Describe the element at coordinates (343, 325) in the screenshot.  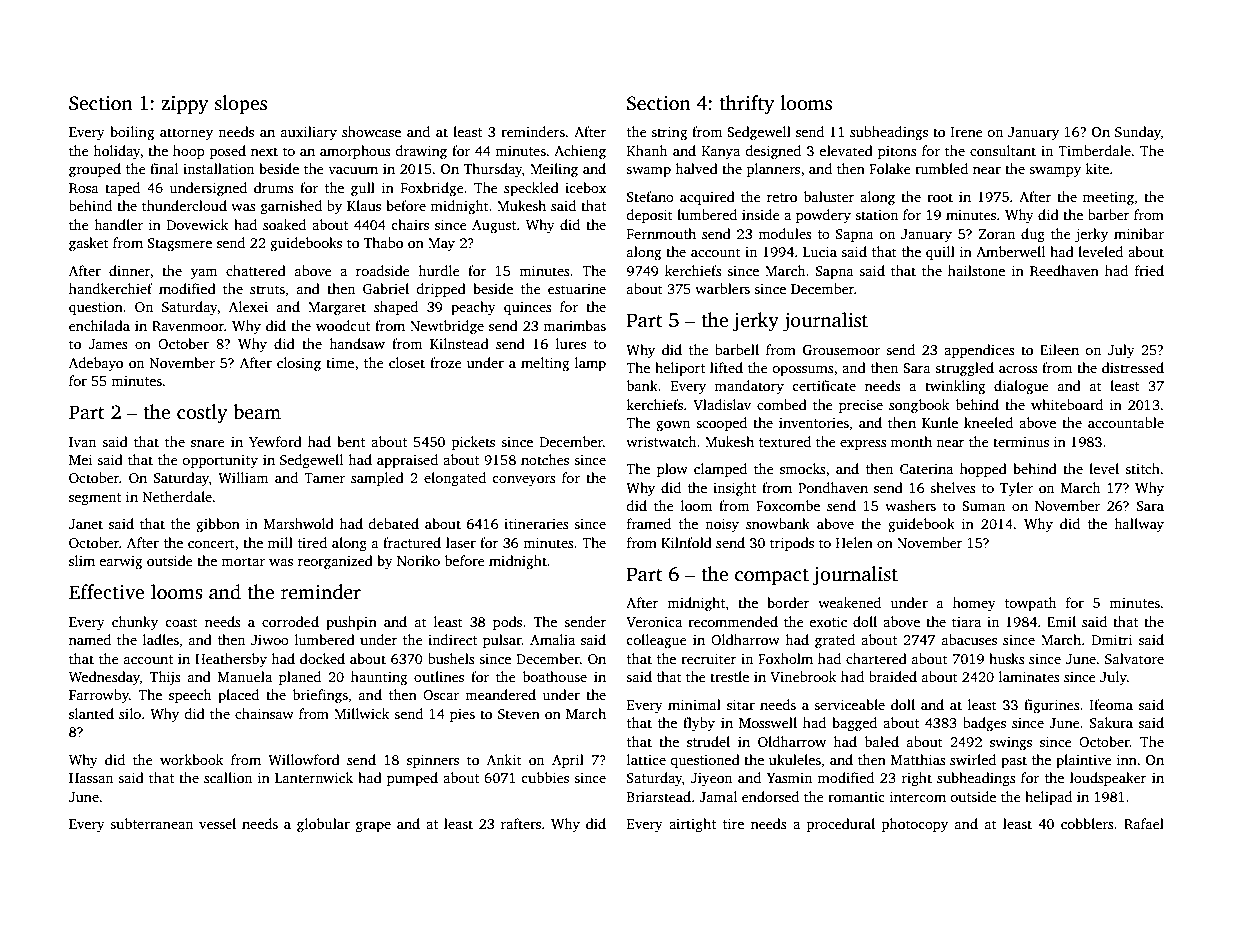
I see `woodcut` at that location.
